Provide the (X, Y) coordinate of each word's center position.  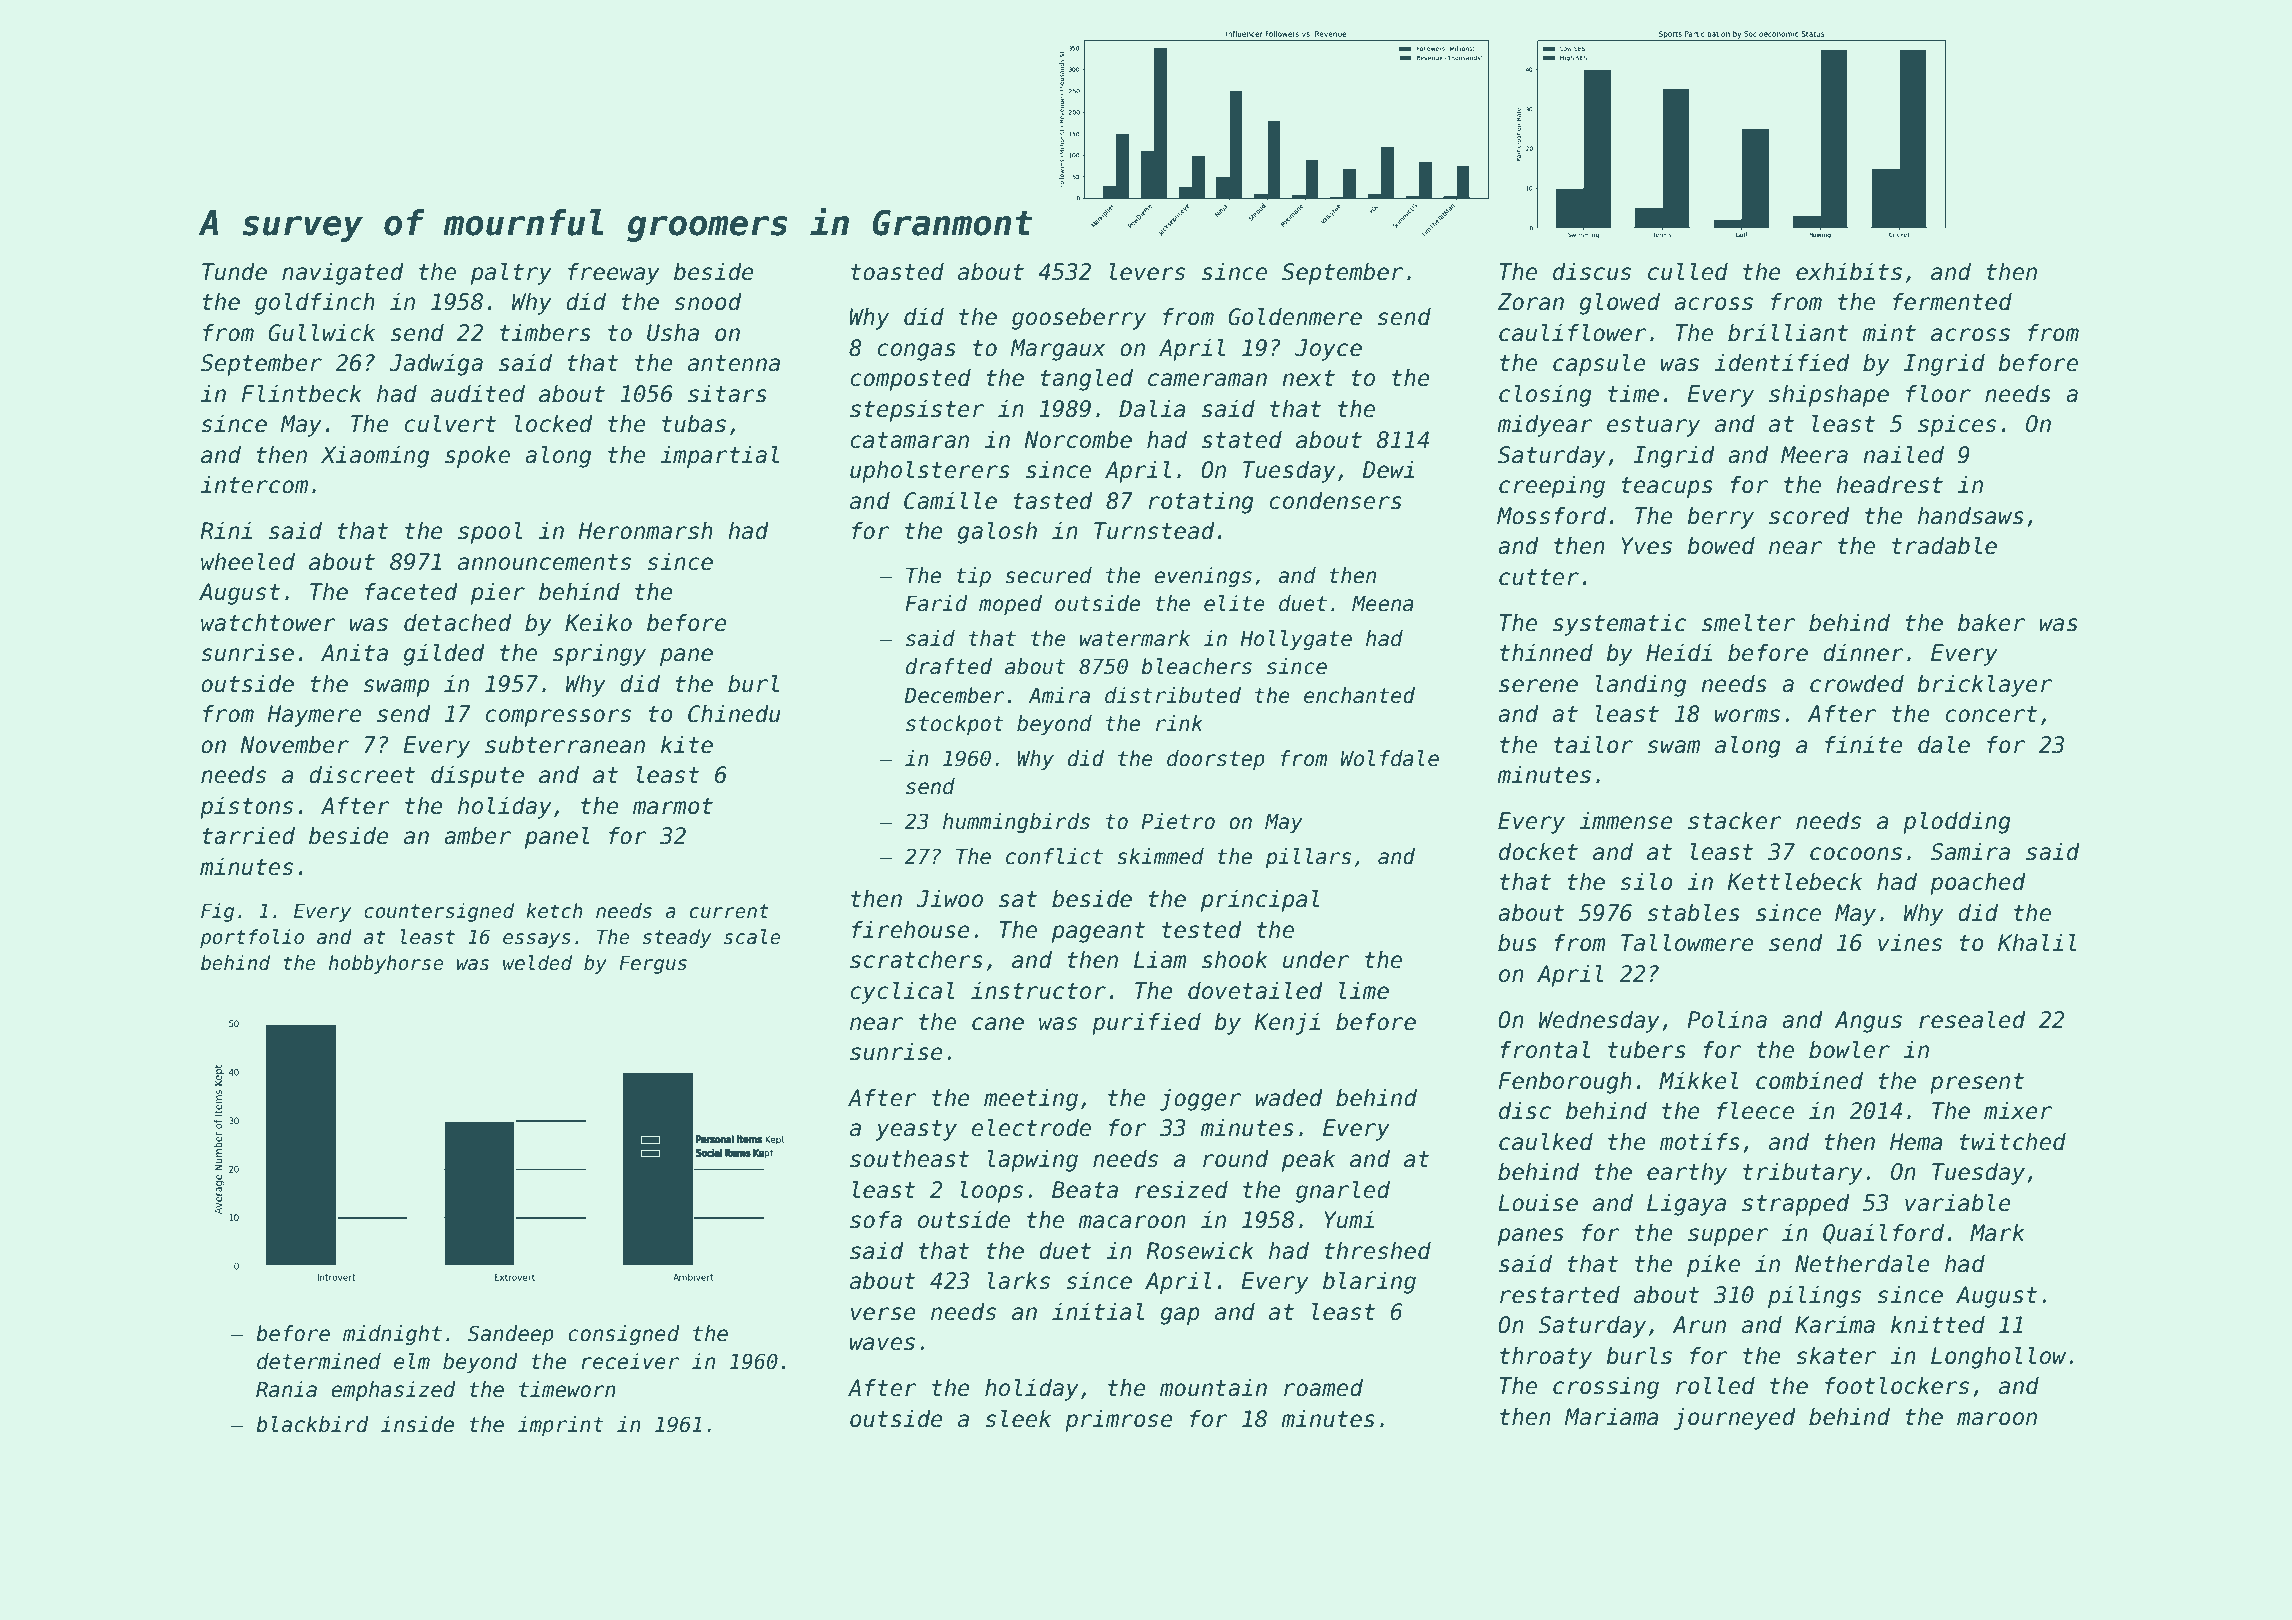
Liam (1160, 960)
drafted (949, 666)
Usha (673, 333)
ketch (554, 911)
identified (1782, 363)
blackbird (312, 1424)
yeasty (916, 1130)
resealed (1972, 1020)
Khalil (2037, 943)
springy (599, 655)
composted (910, 380)
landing (1641, 686)
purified (1146, 1024)
